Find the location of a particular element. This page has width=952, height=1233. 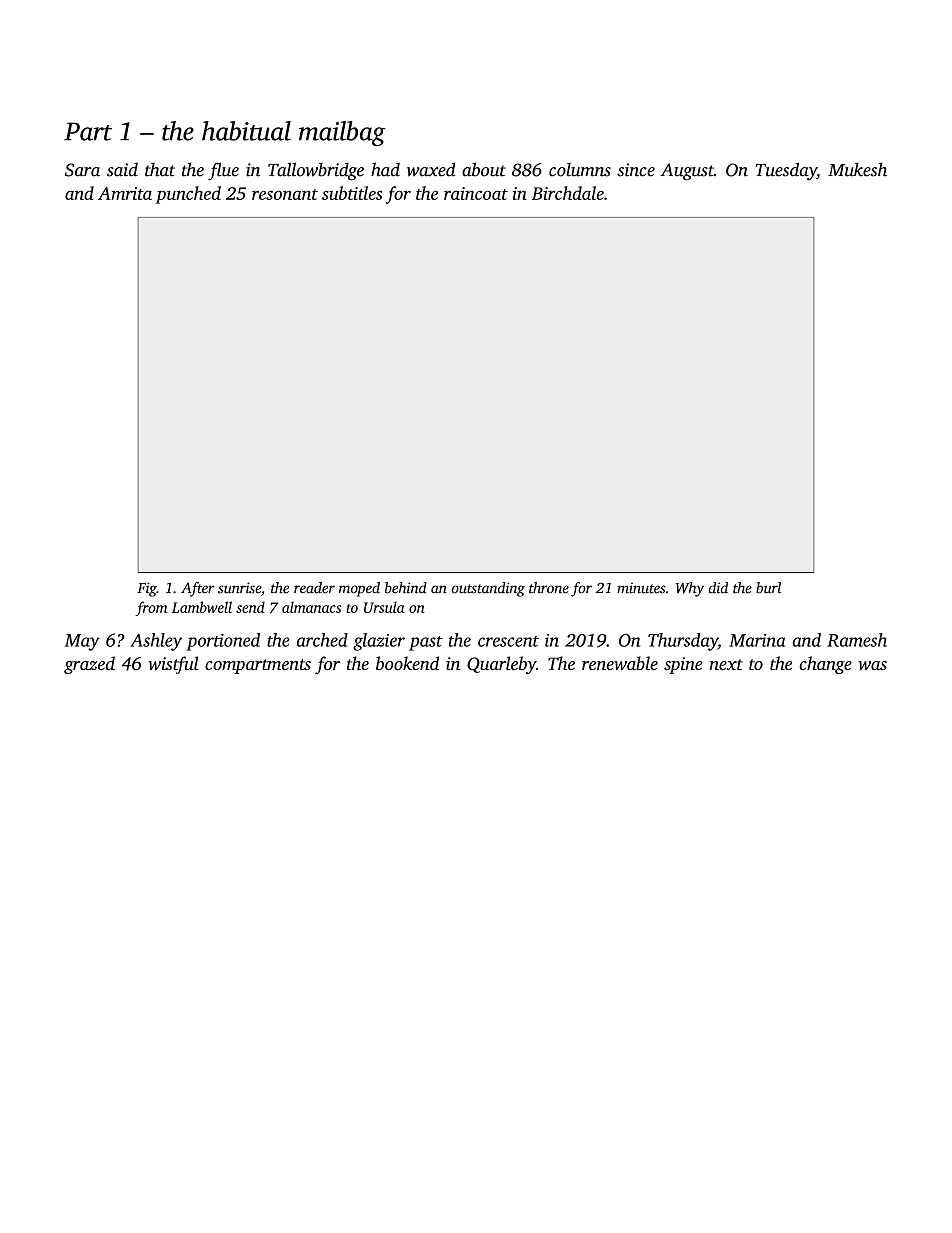

said is located at coordinates (122, 169).
